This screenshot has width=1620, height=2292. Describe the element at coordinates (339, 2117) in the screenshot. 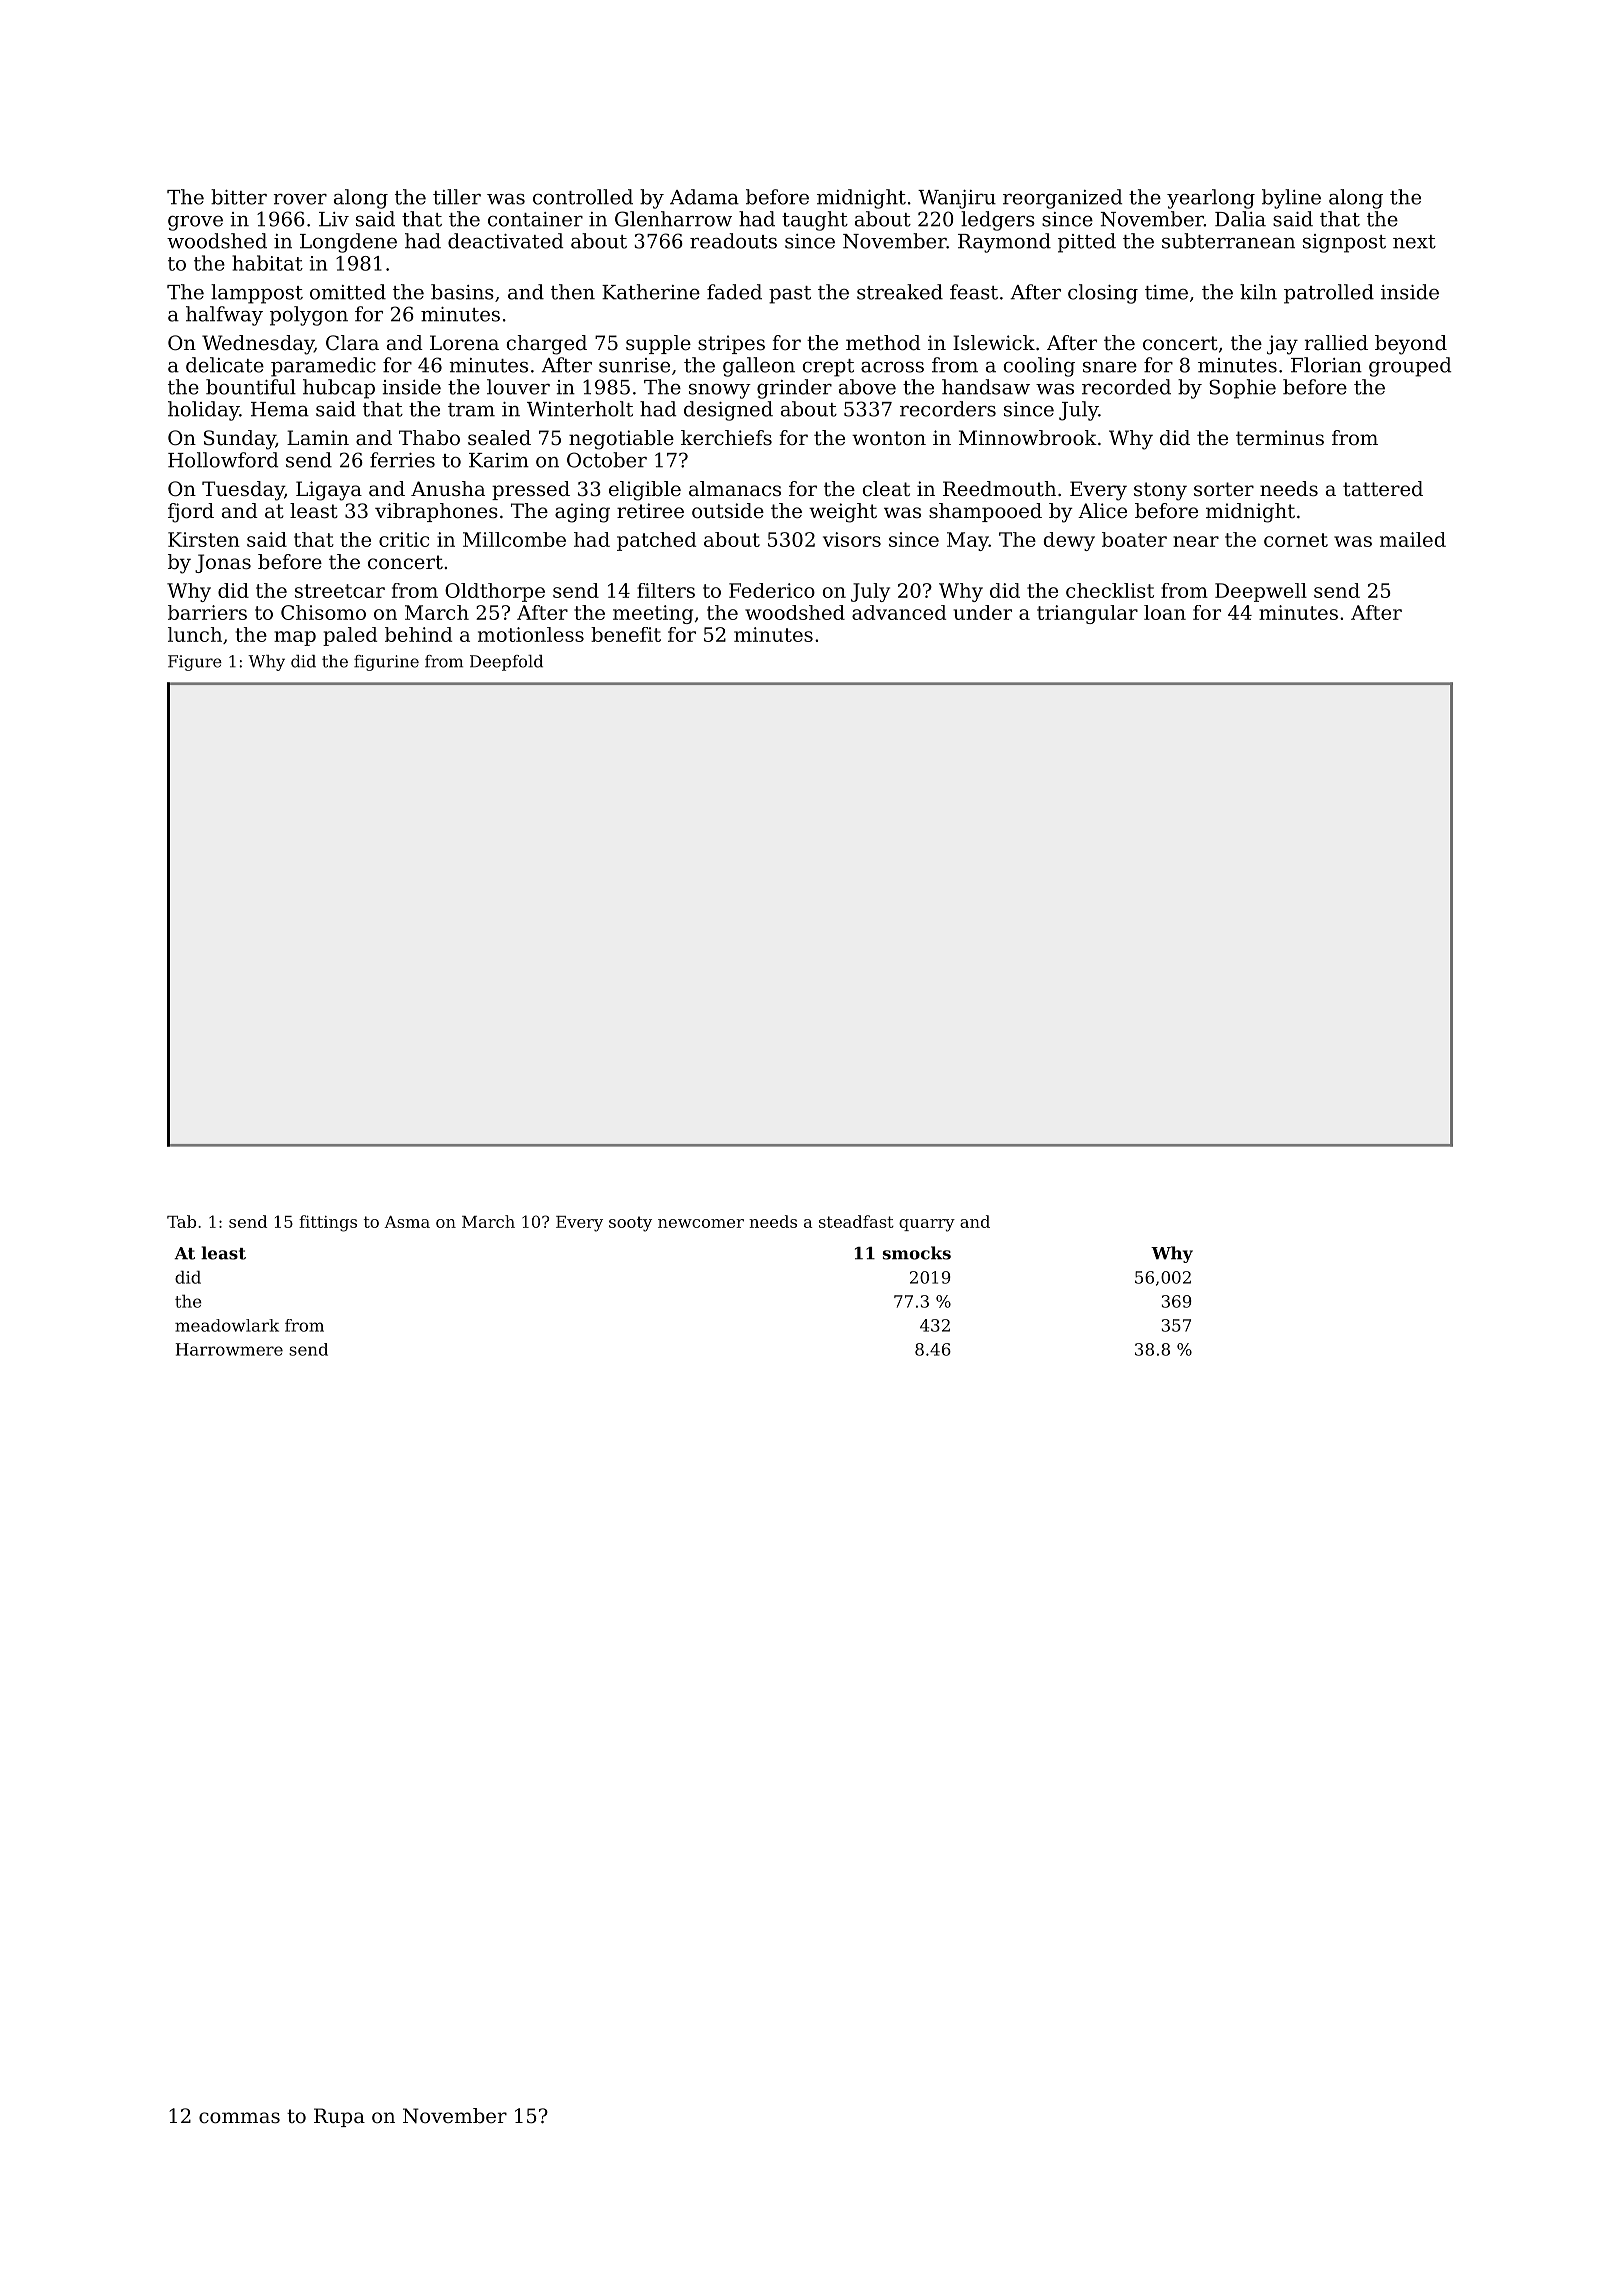

I see `Rupa` at that location.
